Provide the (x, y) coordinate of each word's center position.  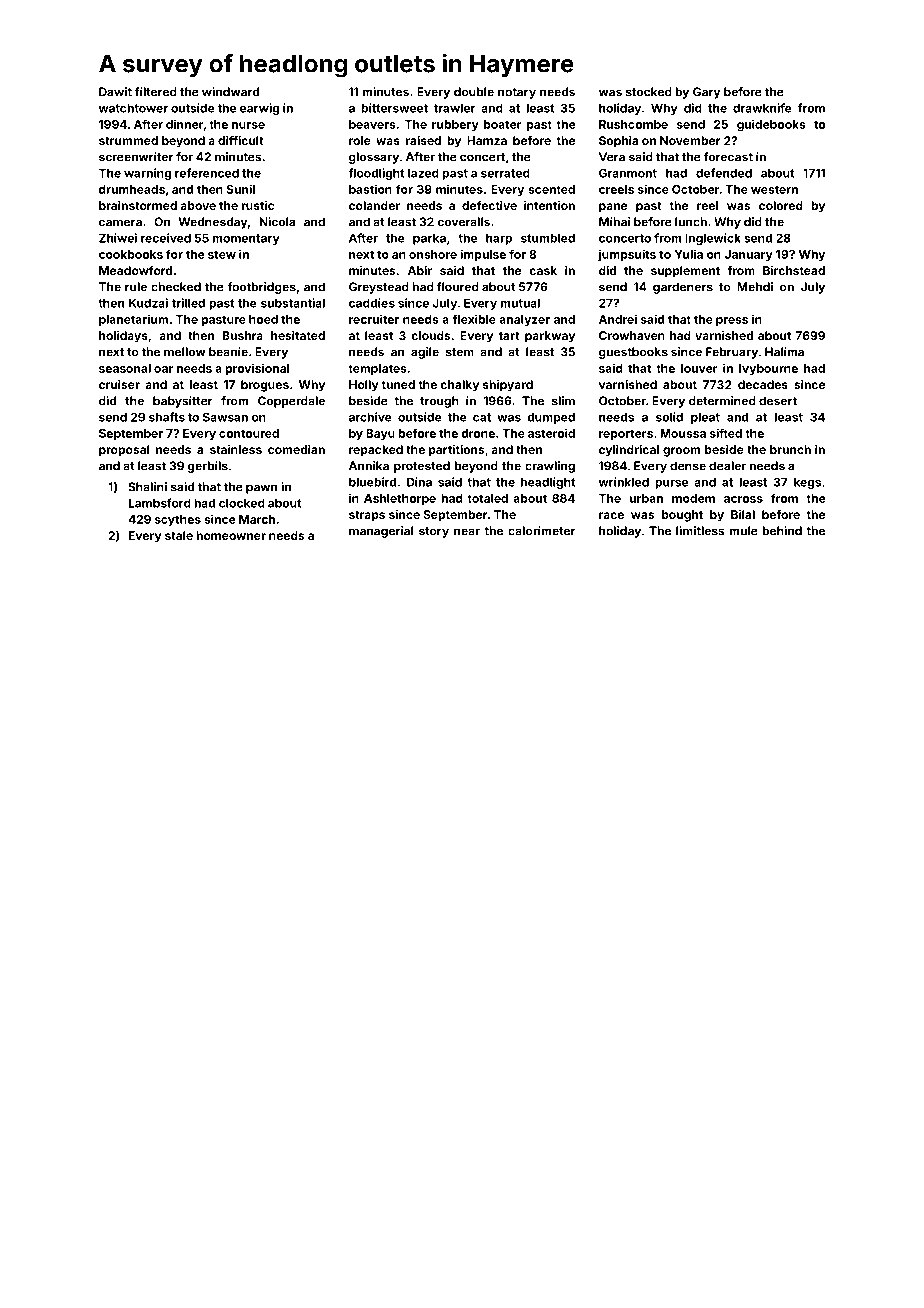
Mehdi (755, 287)
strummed (128, 140)
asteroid (551, 433)
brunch (790, 449)
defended (724, 173)
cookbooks (131, 254)
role (360, 140)
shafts (167, 417)
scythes (178, 520)
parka (429, 239)
